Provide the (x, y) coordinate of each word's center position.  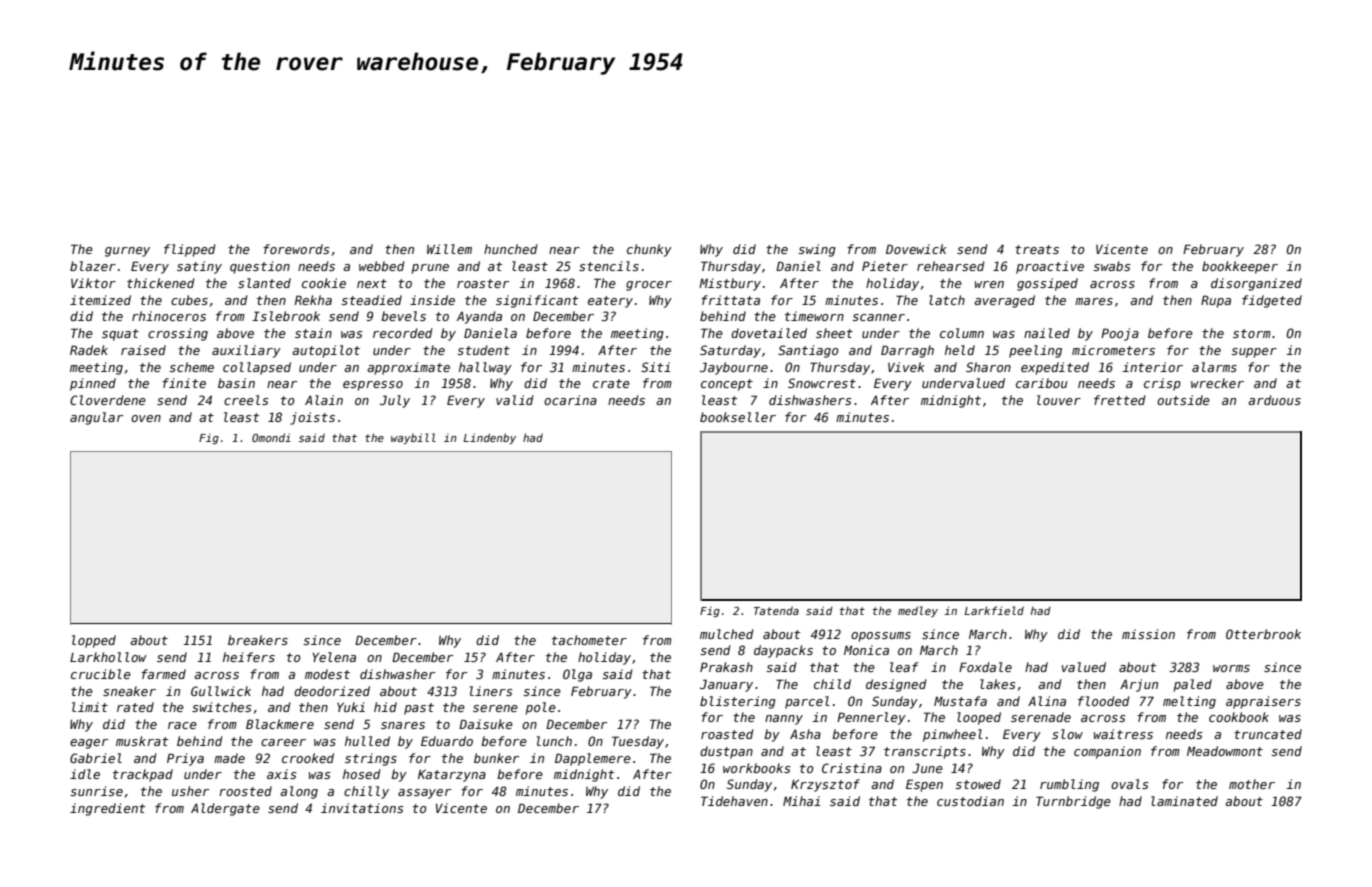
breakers (258, 640)
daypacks (783, 651)
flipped (190, 250)
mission (1148, 634)
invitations (362, 808)
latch (947, 300)
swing (817, 250)
